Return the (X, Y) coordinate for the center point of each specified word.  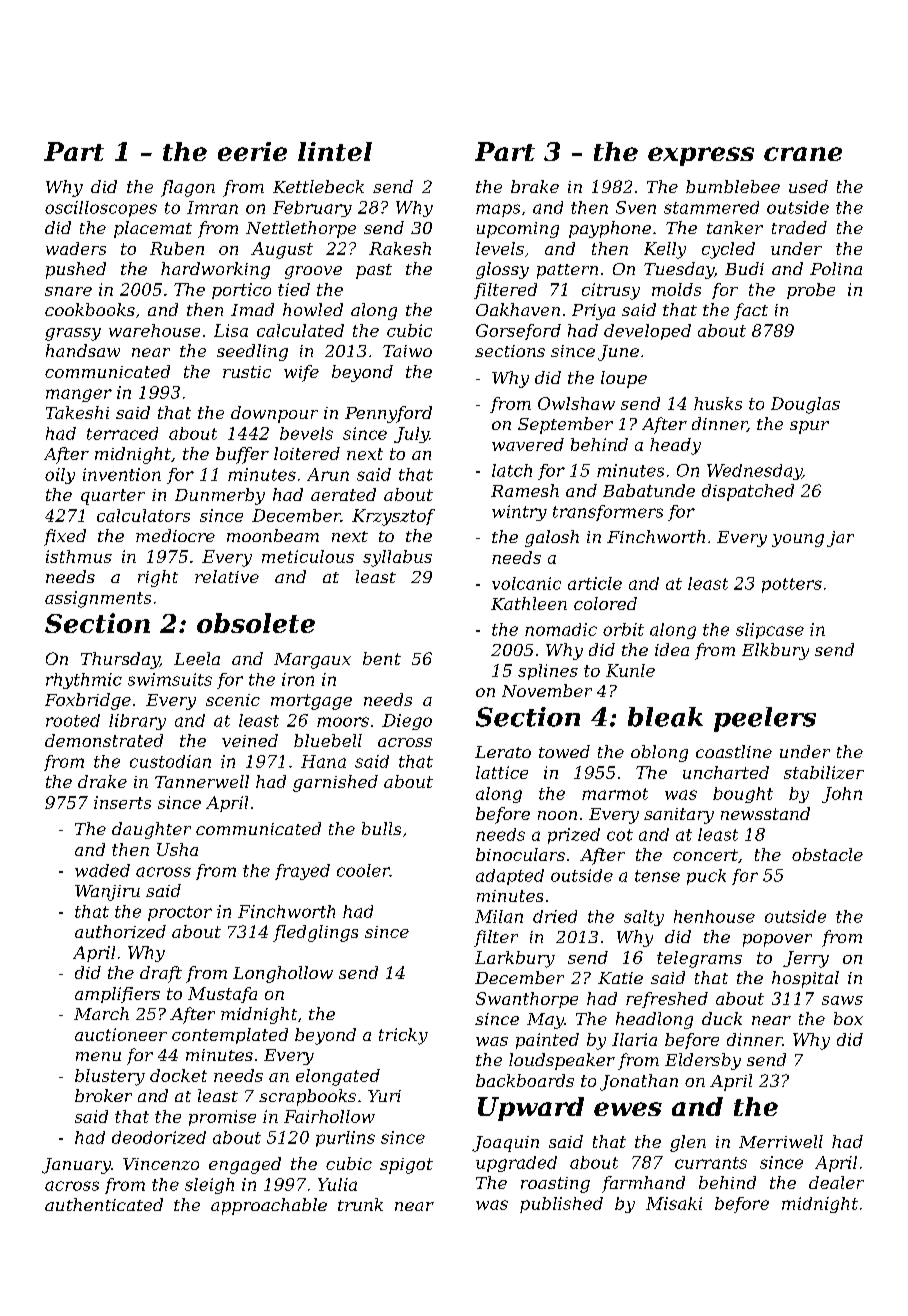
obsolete (256, 623)
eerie (252, 151)
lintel (335, 151)
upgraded (516, 1164)
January (76, 1166)
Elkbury (775, 651)
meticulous (308, 556)
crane (803, 154)
